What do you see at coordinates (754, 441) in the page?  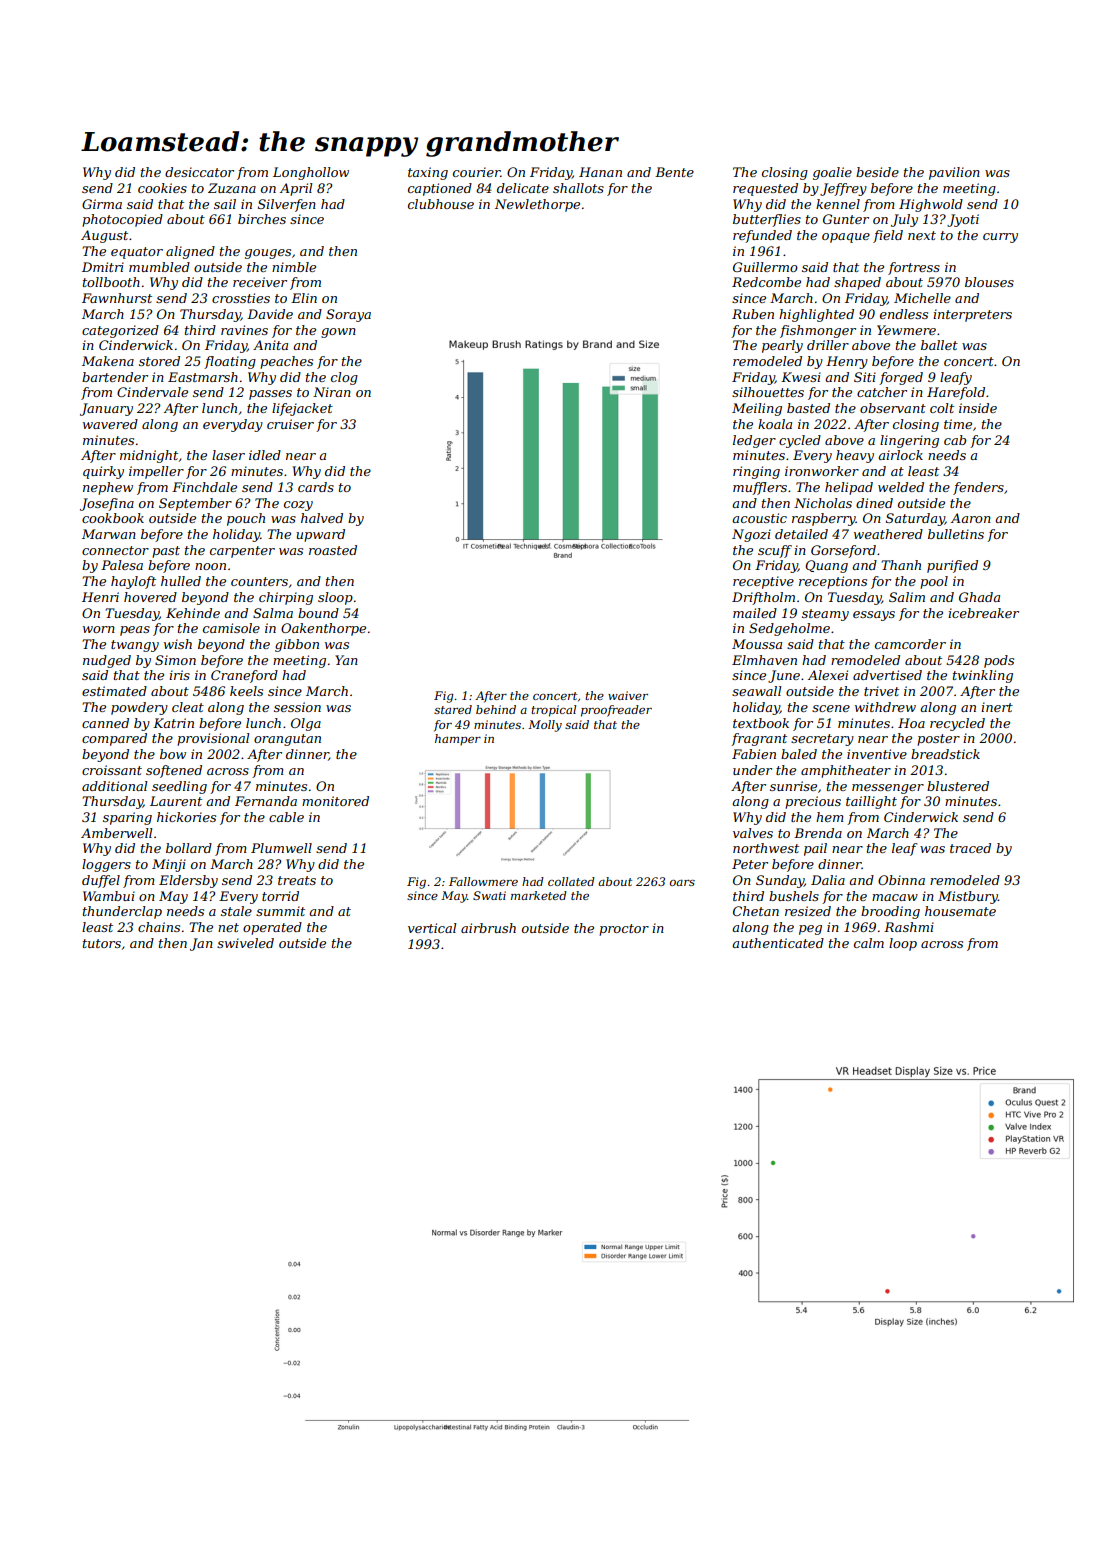 I see `ledger` at bounding box center [754, 441].
